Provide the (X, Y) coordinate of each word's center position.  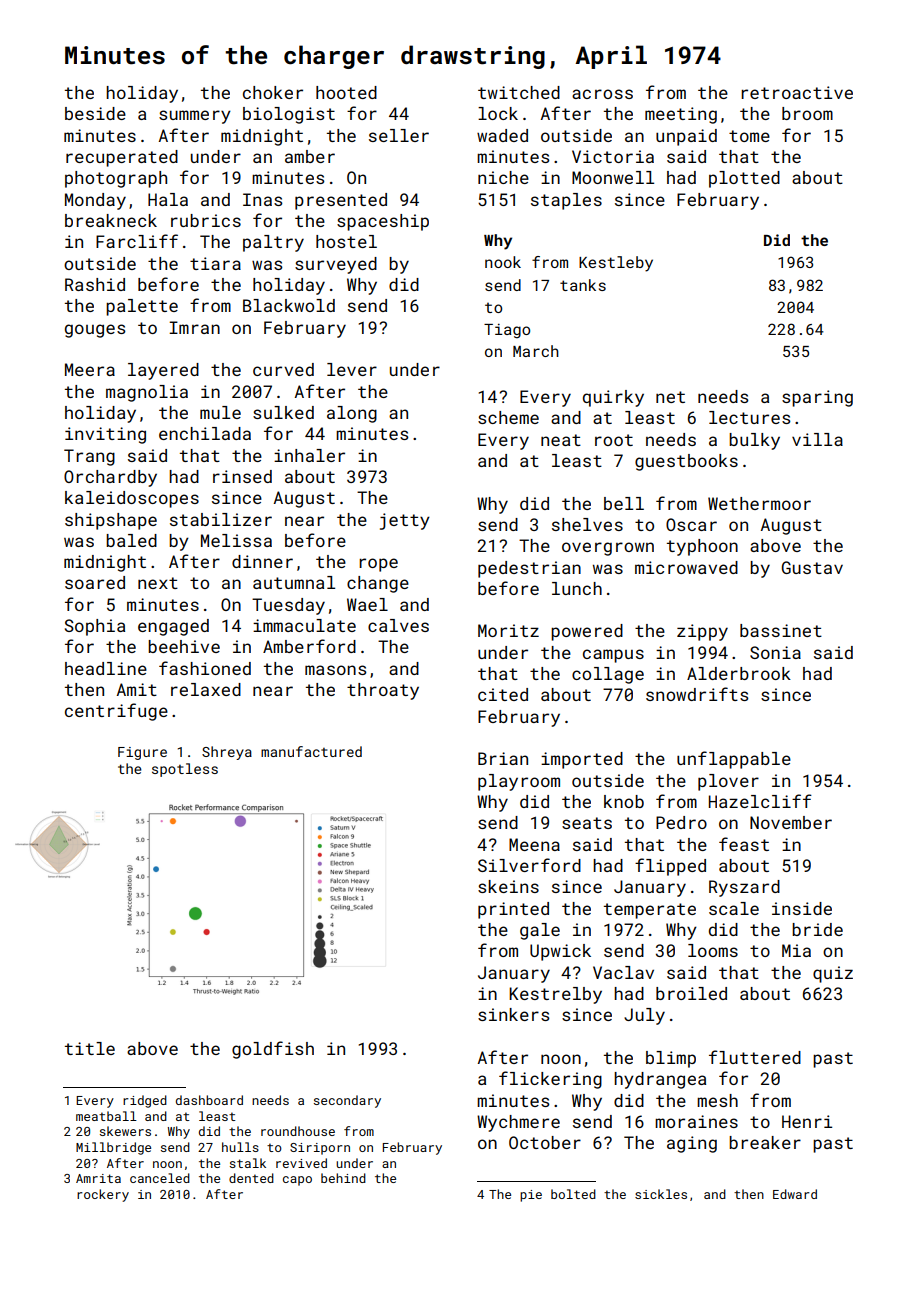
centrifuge (116, 712)
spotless (185, 770)
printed (513, 910)
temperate (650, 911)
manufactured (311, 751)
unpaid (686, 137)
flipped (670, 867)
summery (195, 117)
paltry (273, 243)
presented (341, 201)
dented (251, 1178)
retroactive (797, 92)
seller (399, 135)
